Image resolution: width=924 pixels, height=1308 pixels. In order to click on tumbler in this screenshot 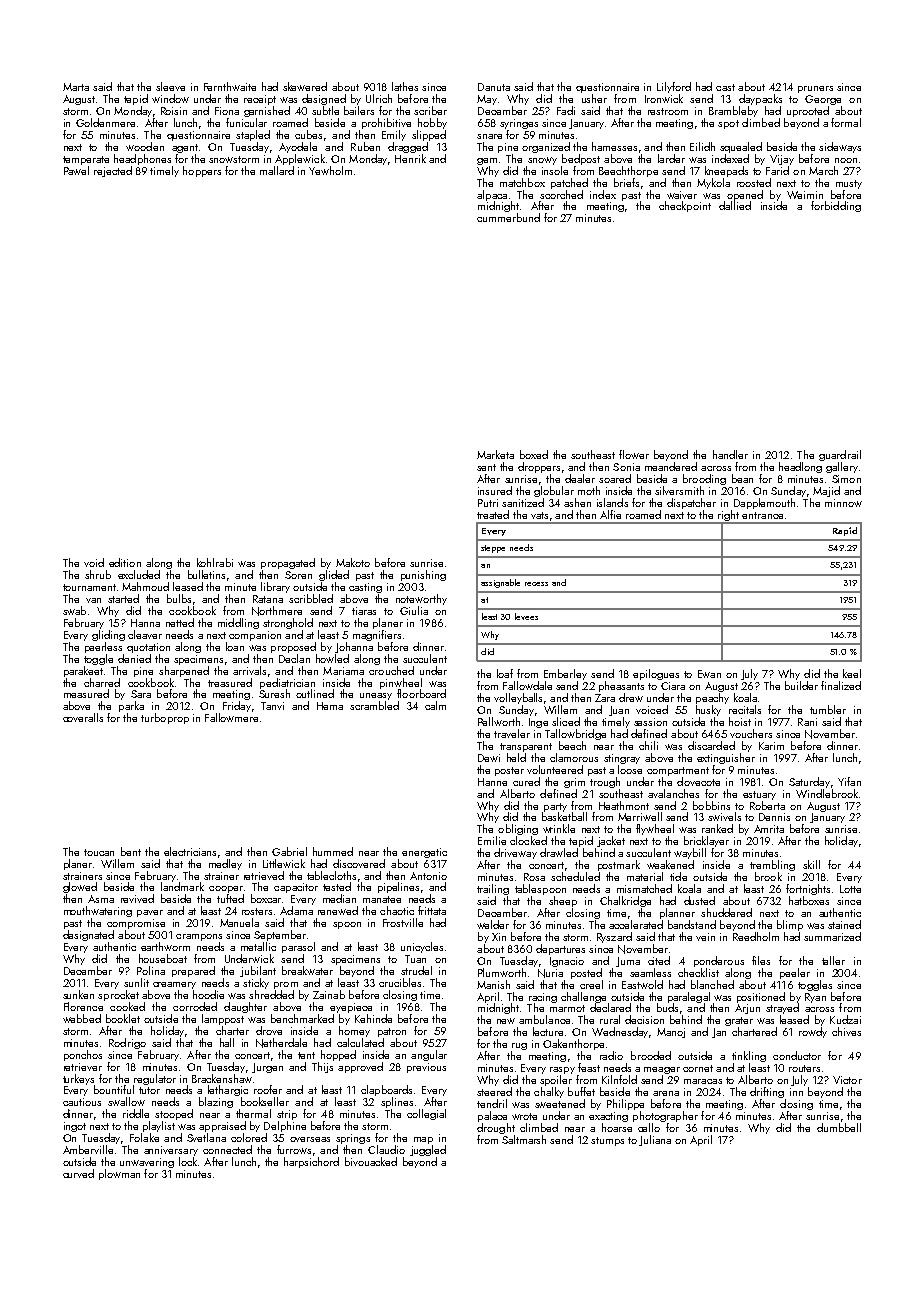, I will do `click(828, 709)`.
